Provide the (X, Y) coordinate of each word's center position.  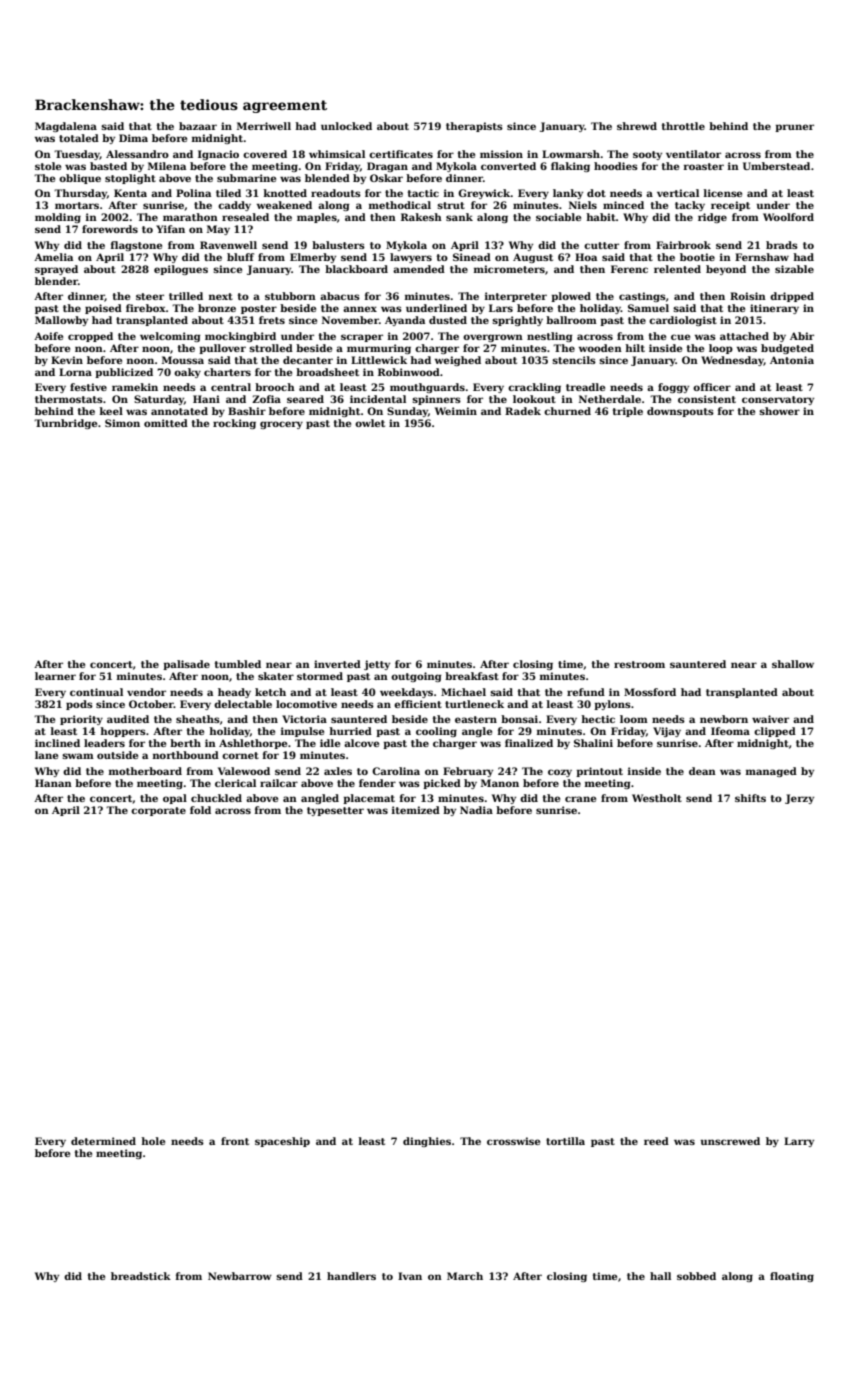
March (465, 1276)
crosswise (513, 1141)
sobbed (696, 1276)
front (235, 1141)
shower (779, 411)
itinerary (774, 309)
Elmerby (313, 258)
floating (792, 1277)
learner (55, 676)
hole (153, 1141)
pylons (612, 705)
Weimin (456, 411)
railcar (279, 783)
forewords (110, 229)
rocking (234, 424)
